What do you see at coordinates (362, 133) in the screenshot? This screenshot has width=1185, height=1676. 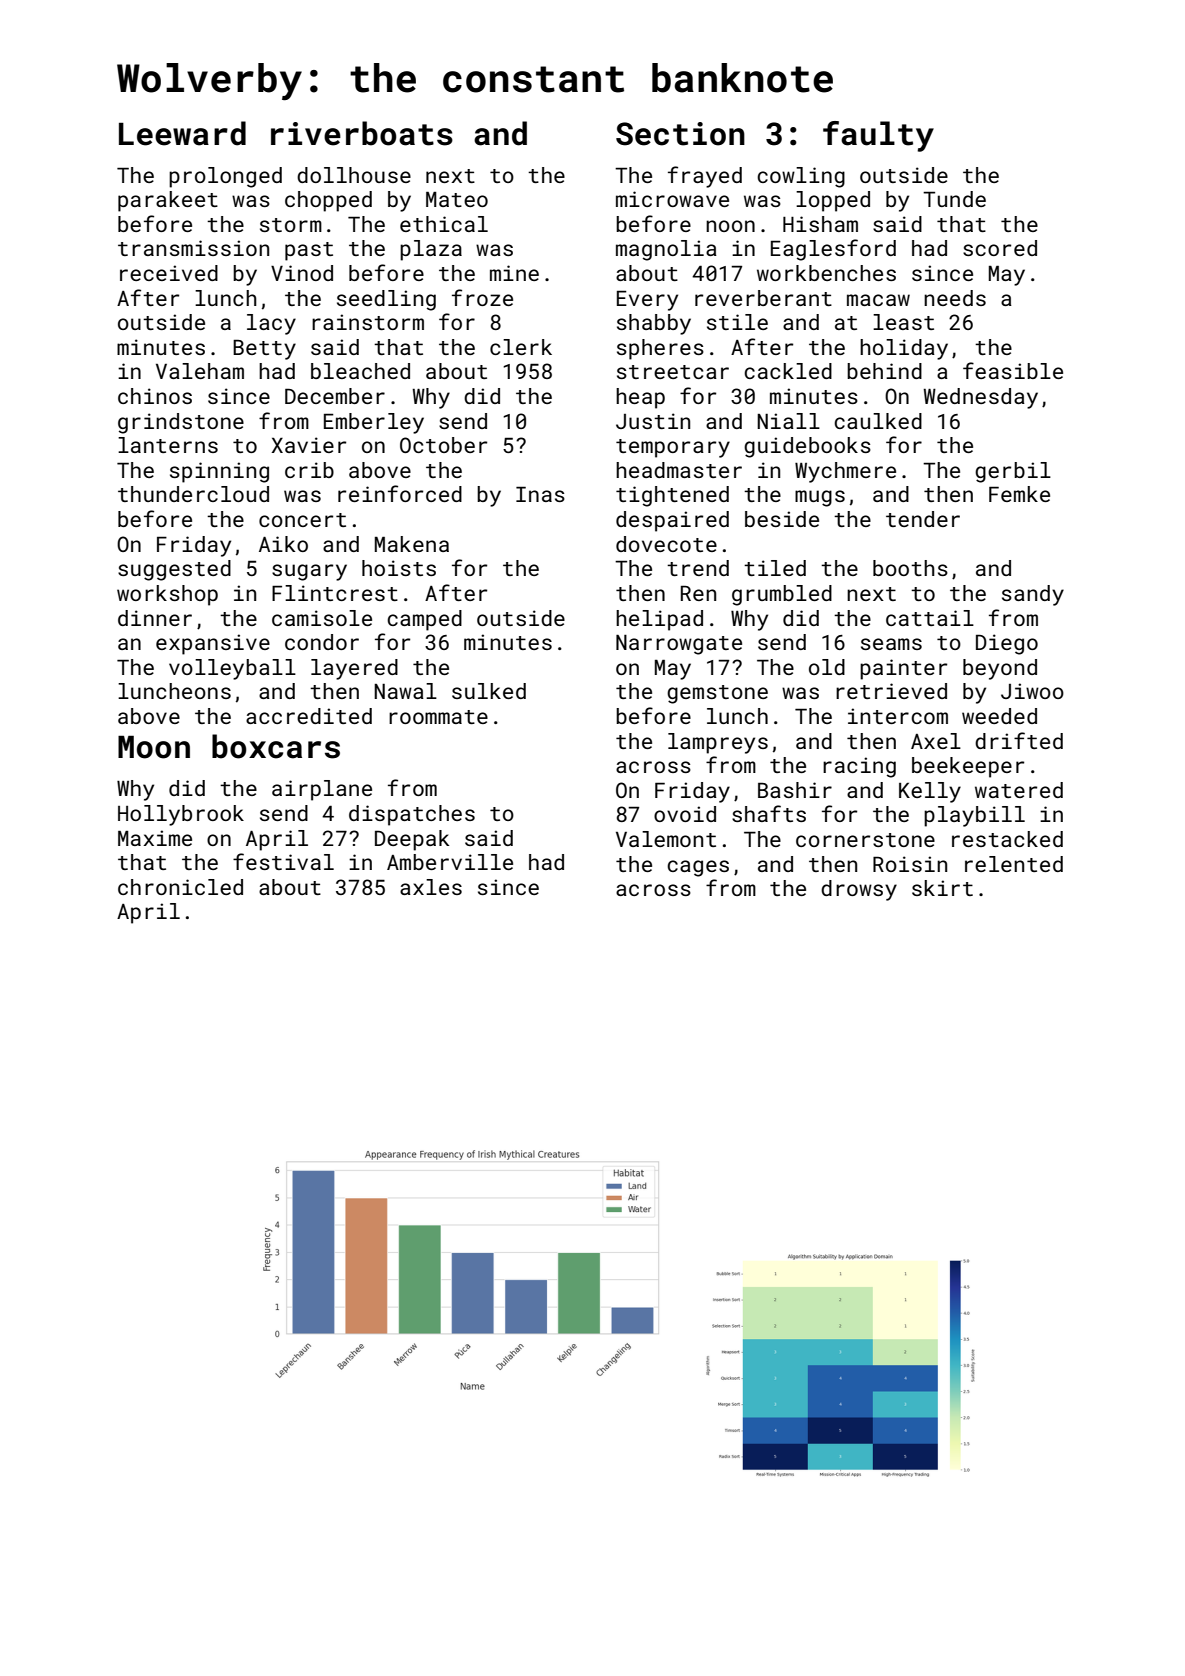 I see `riverboats` at bounding box center [362, 133].
